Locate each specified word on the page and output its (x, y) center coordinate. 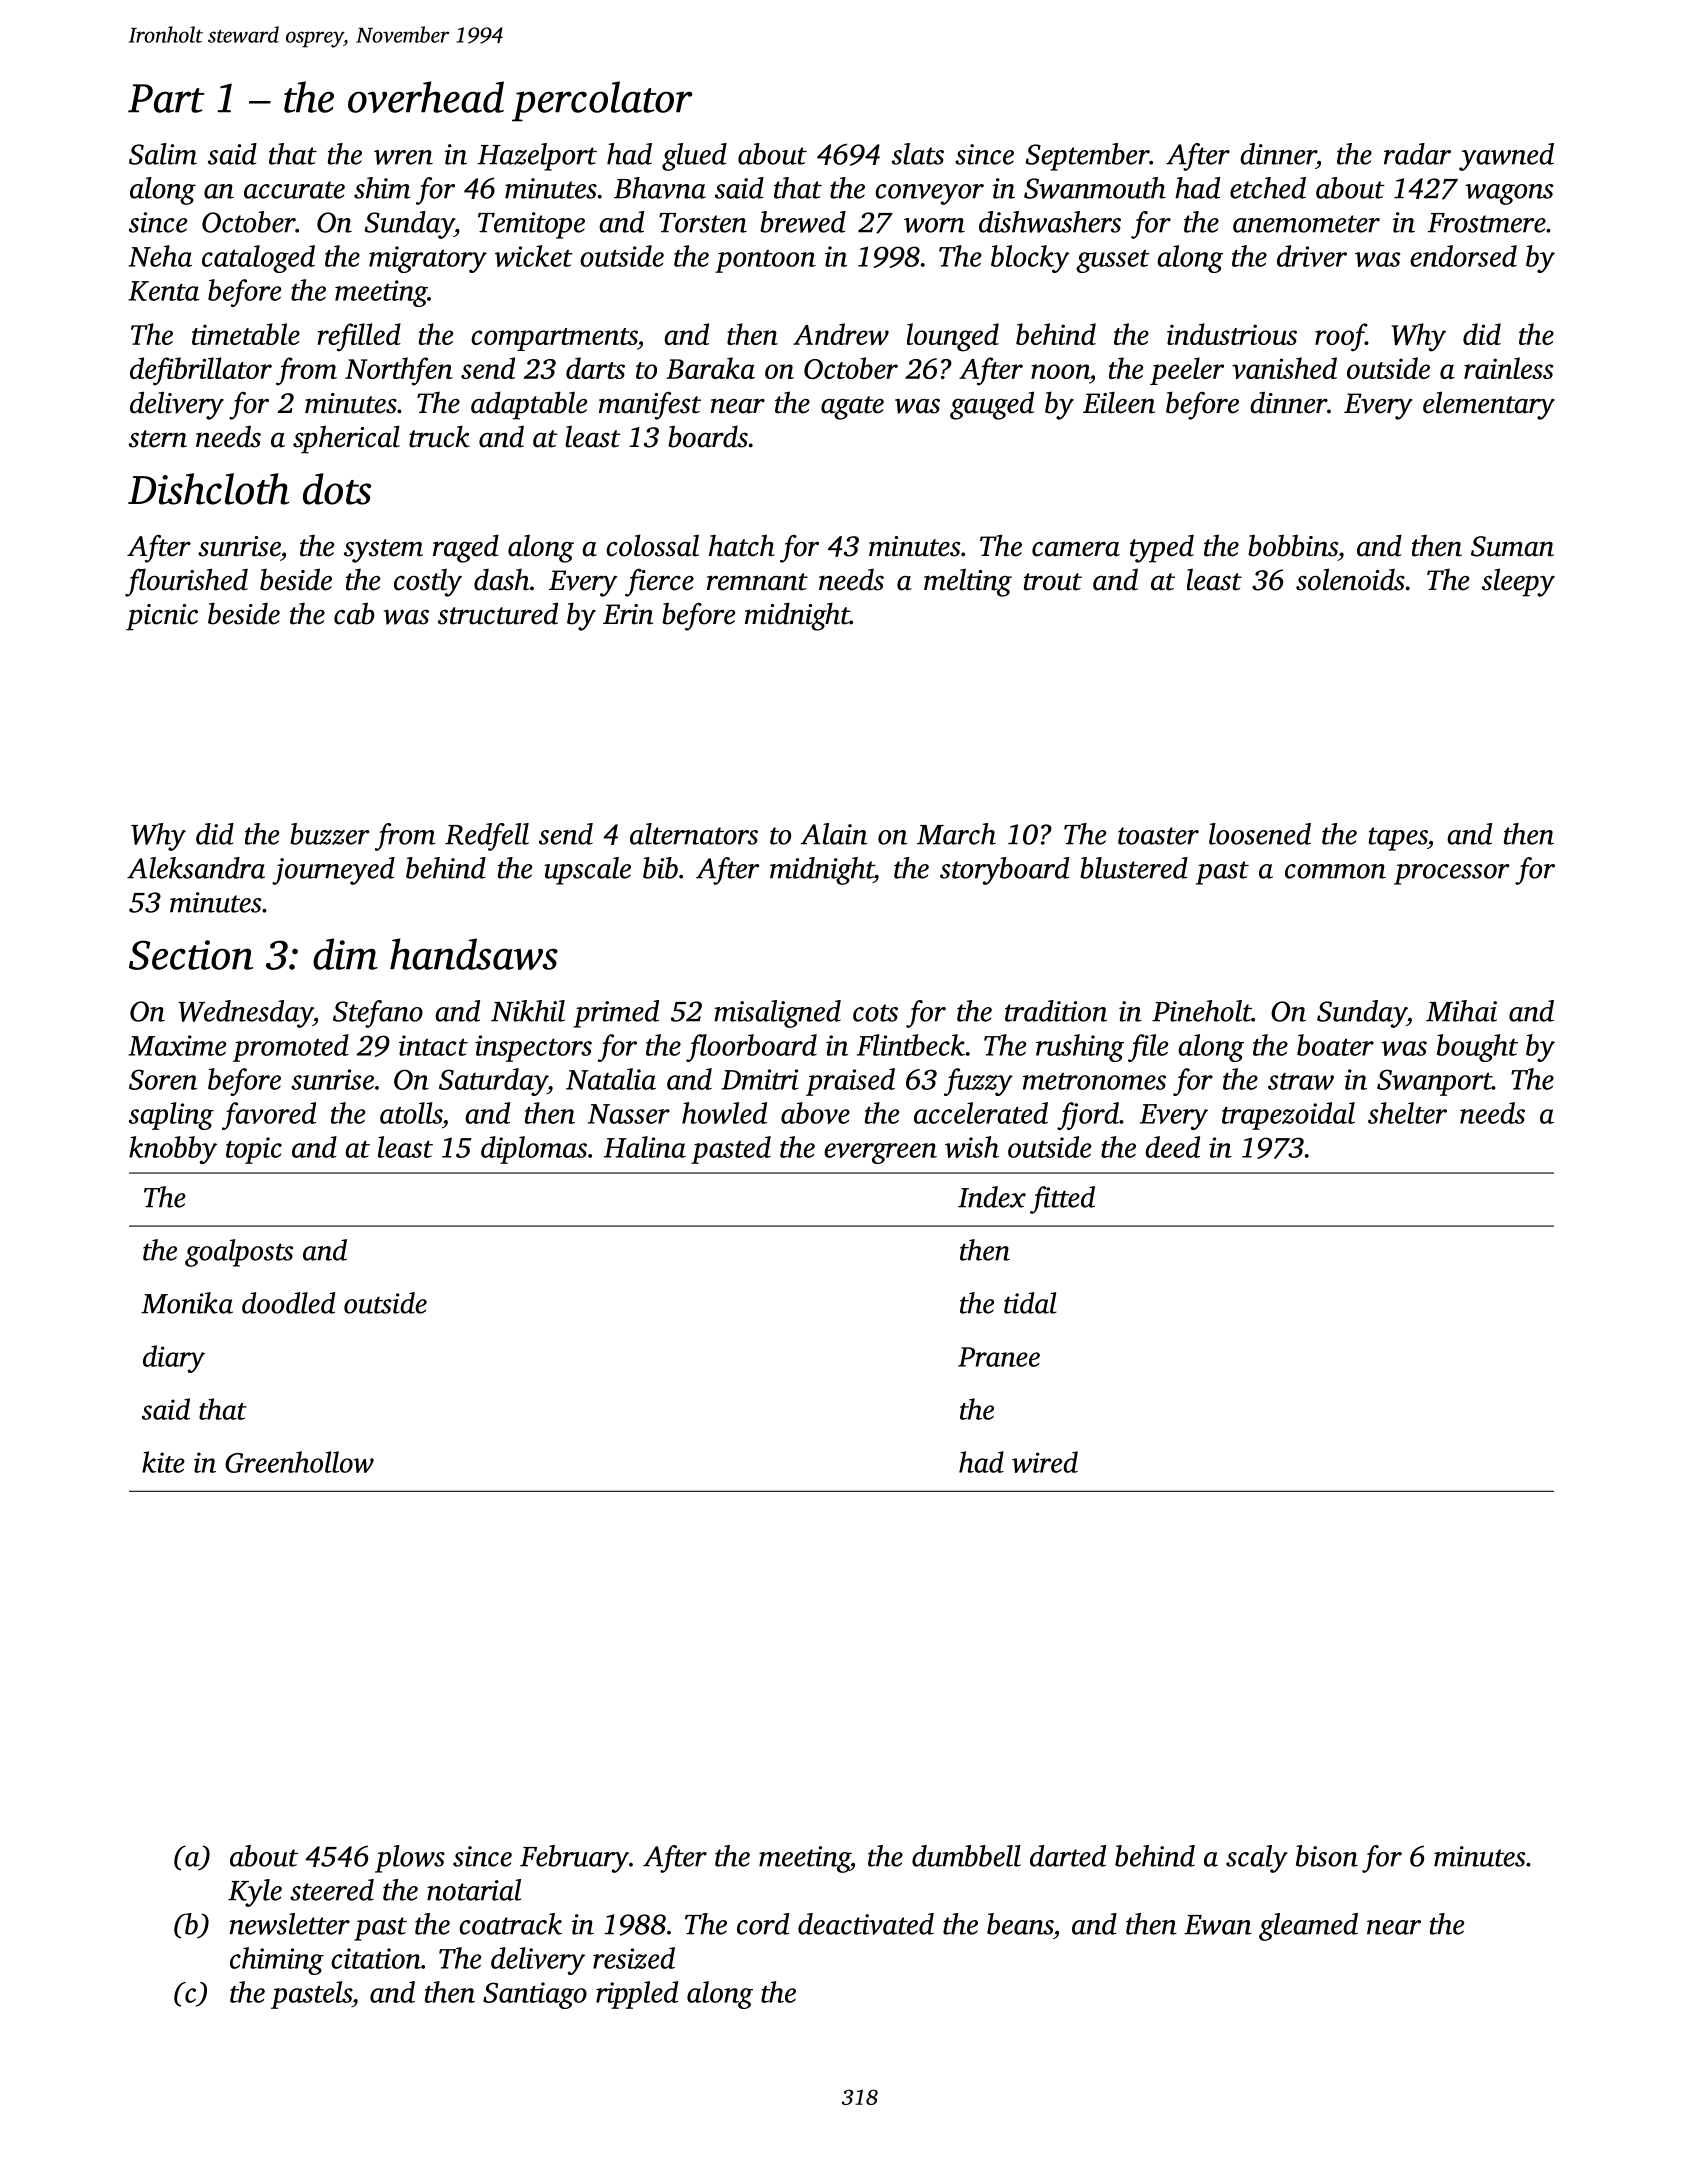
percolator (602, 101)
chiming (277, 1961)
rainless (1509, 368)
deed (1172, 1147)
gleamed (1308, 1927)
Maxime (177, 1045)
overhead (426, 97)
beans (1020, 1924)
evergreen (880, 1153)
